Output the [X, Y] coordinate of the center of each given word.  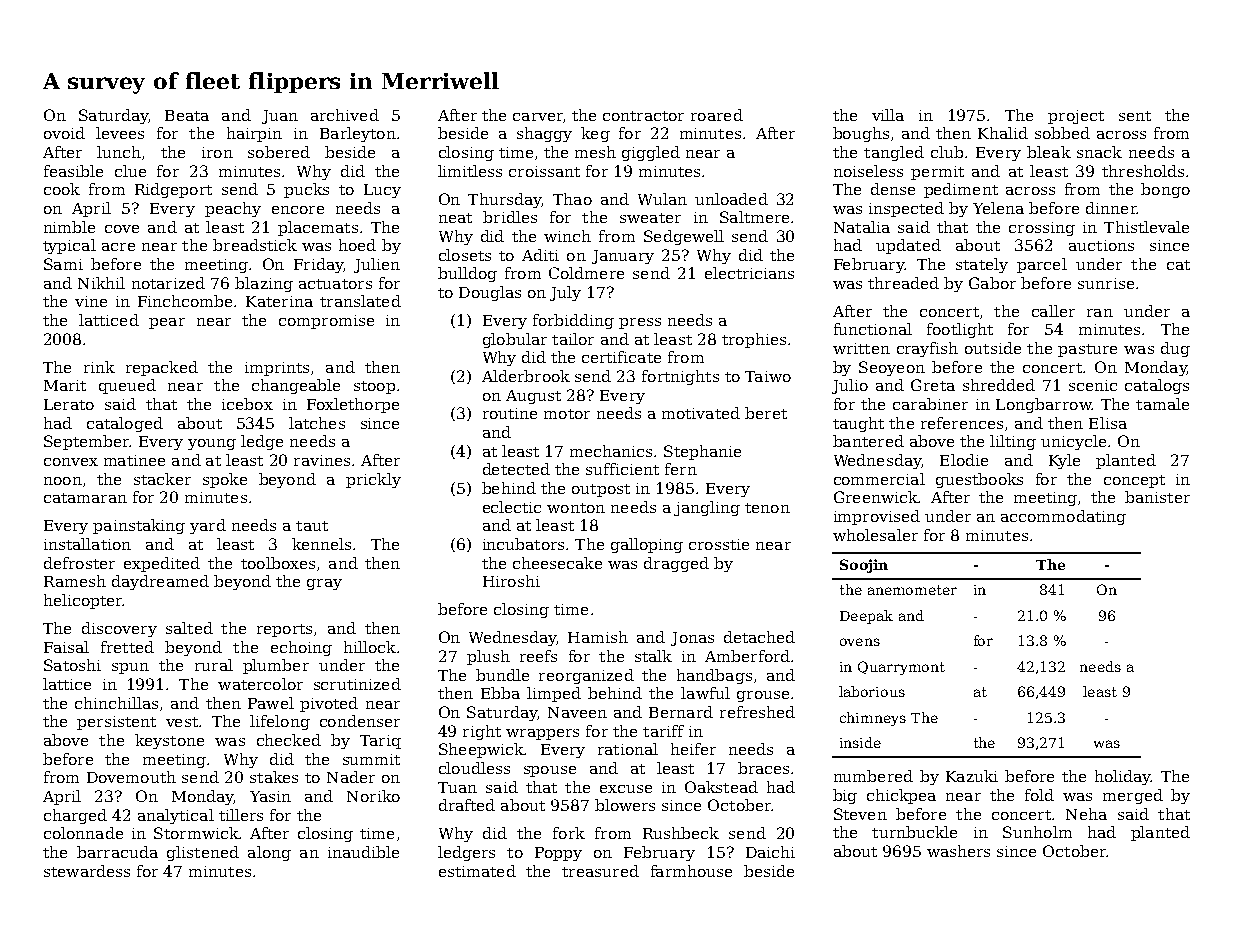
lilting [1013, 442]
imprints [277, 369]
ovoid [64, 133]
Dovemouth [131, 777]
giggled [651, 153]
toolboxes [278, 563]
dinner [1111, 208]
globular [515, 340]
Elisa [1108, 423]
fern [681, 469]
